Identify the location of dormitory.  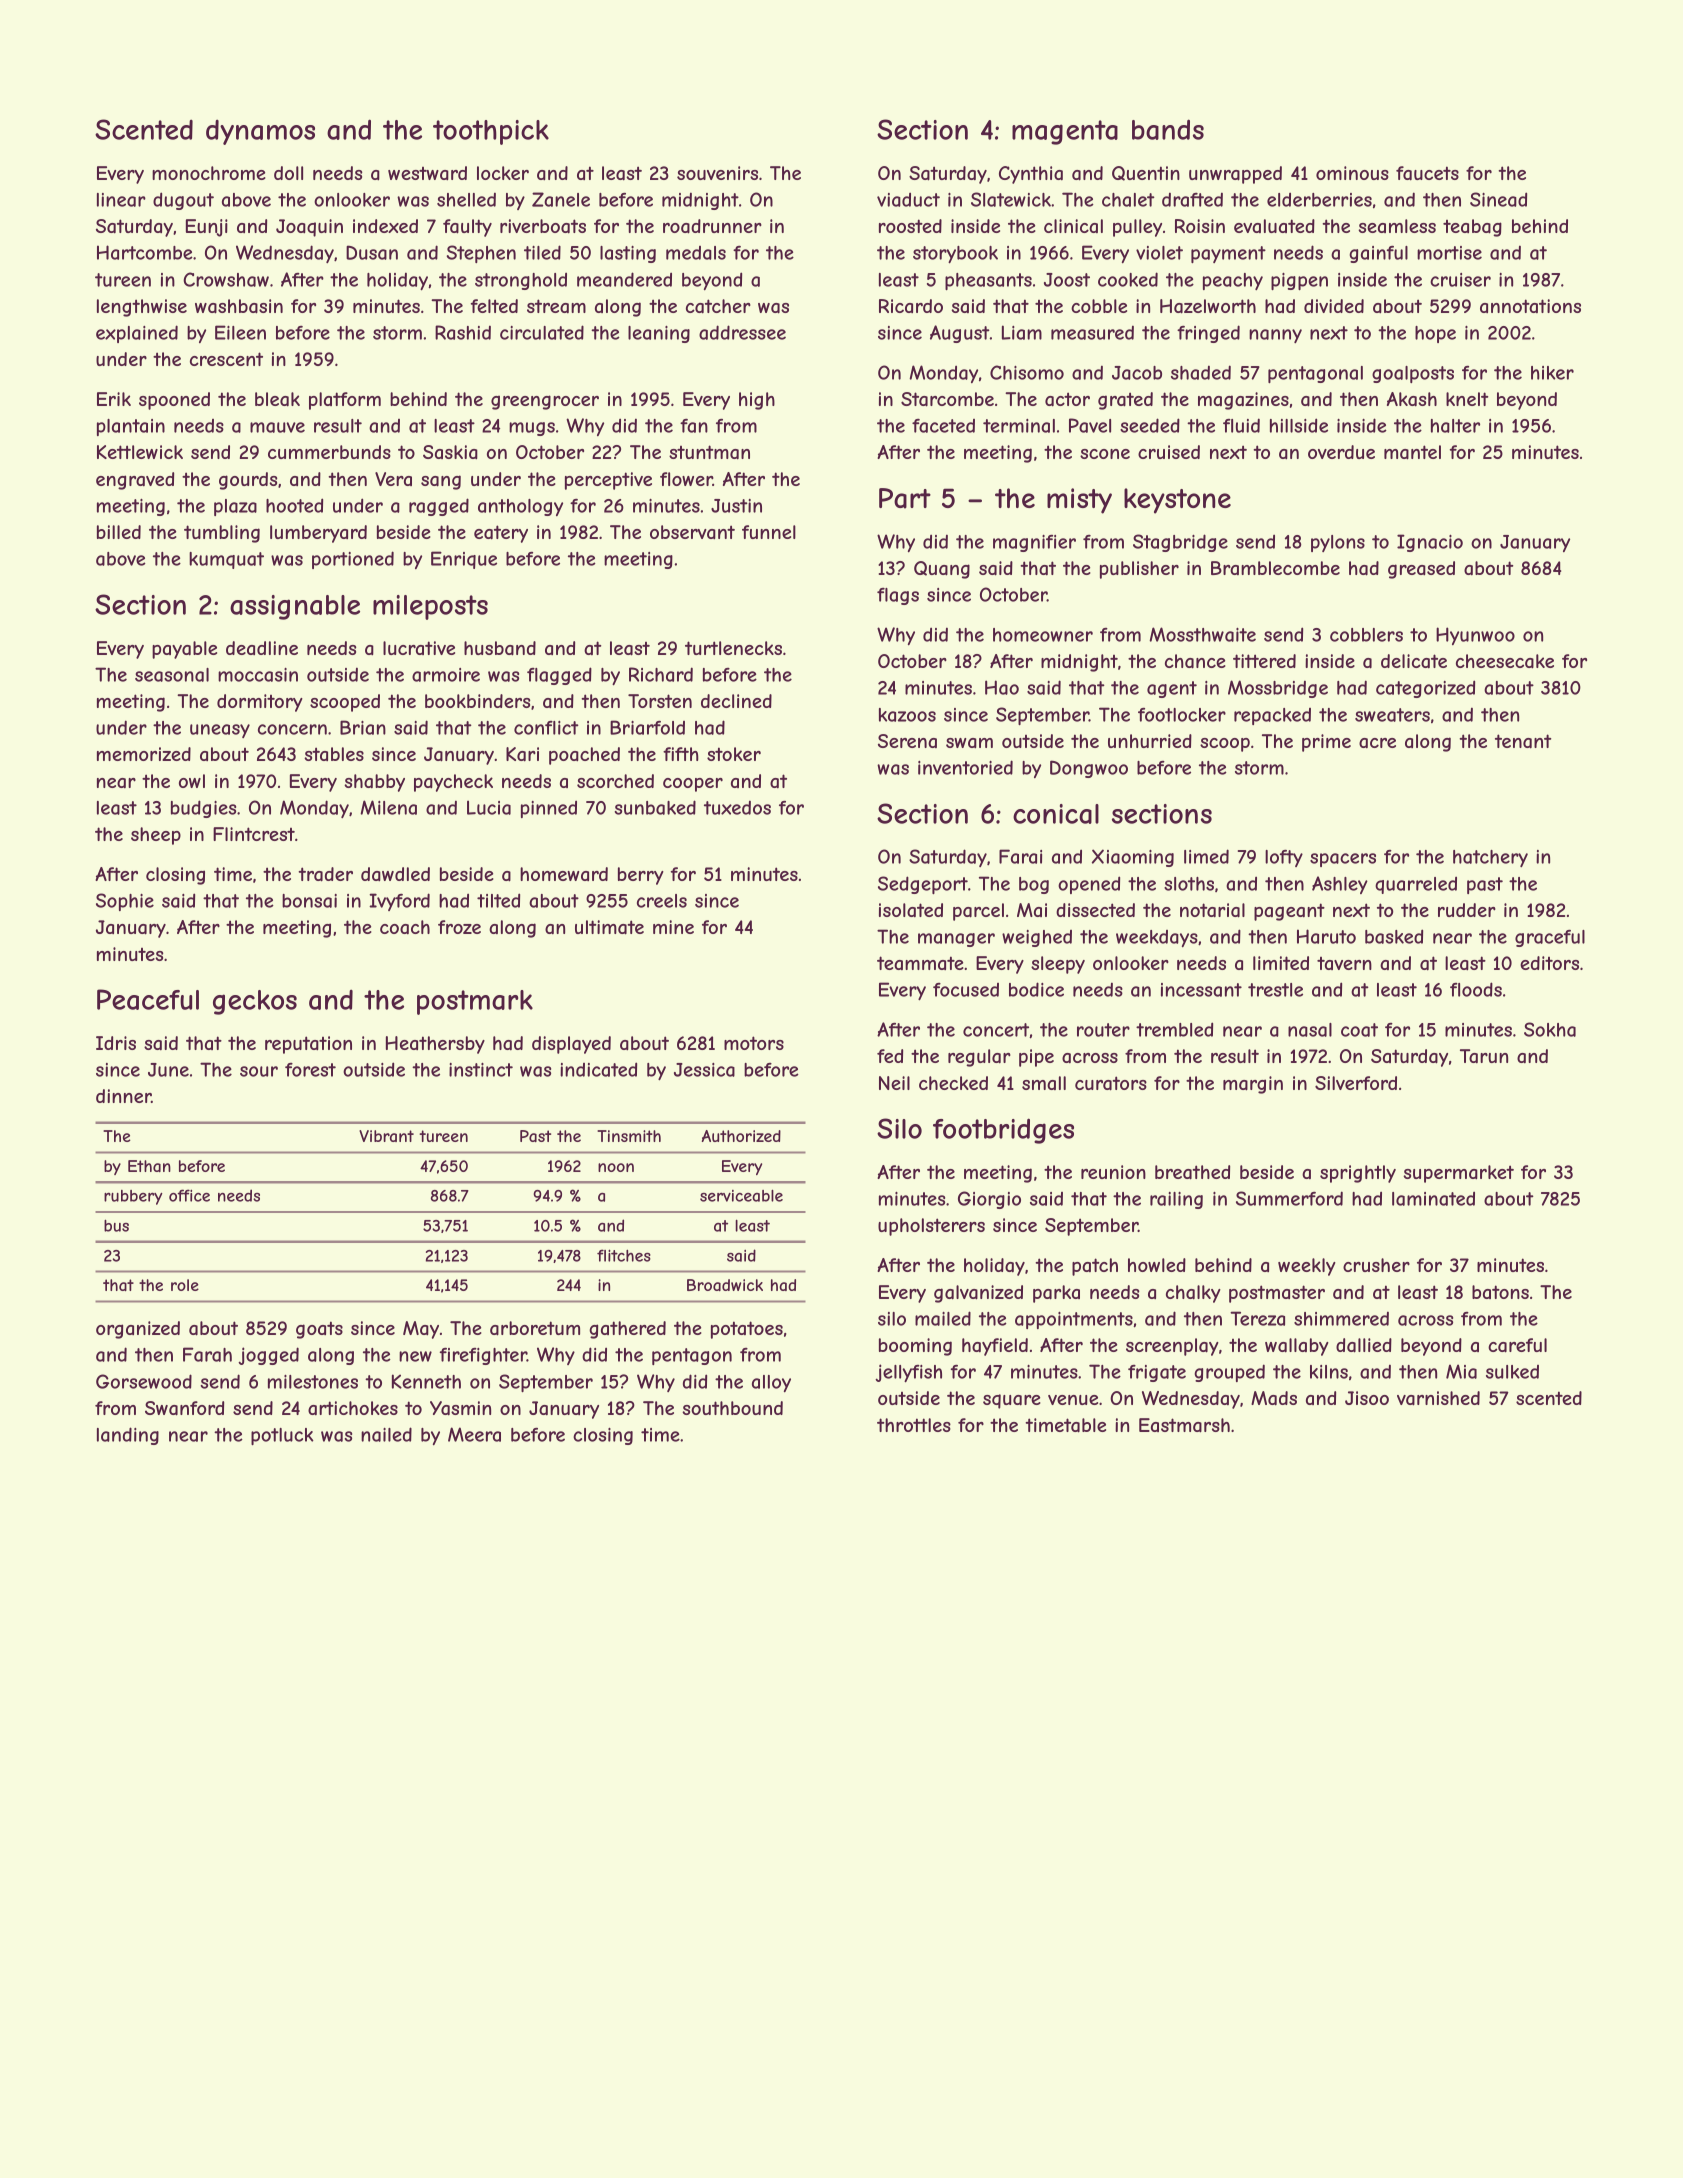
(260, 703).
